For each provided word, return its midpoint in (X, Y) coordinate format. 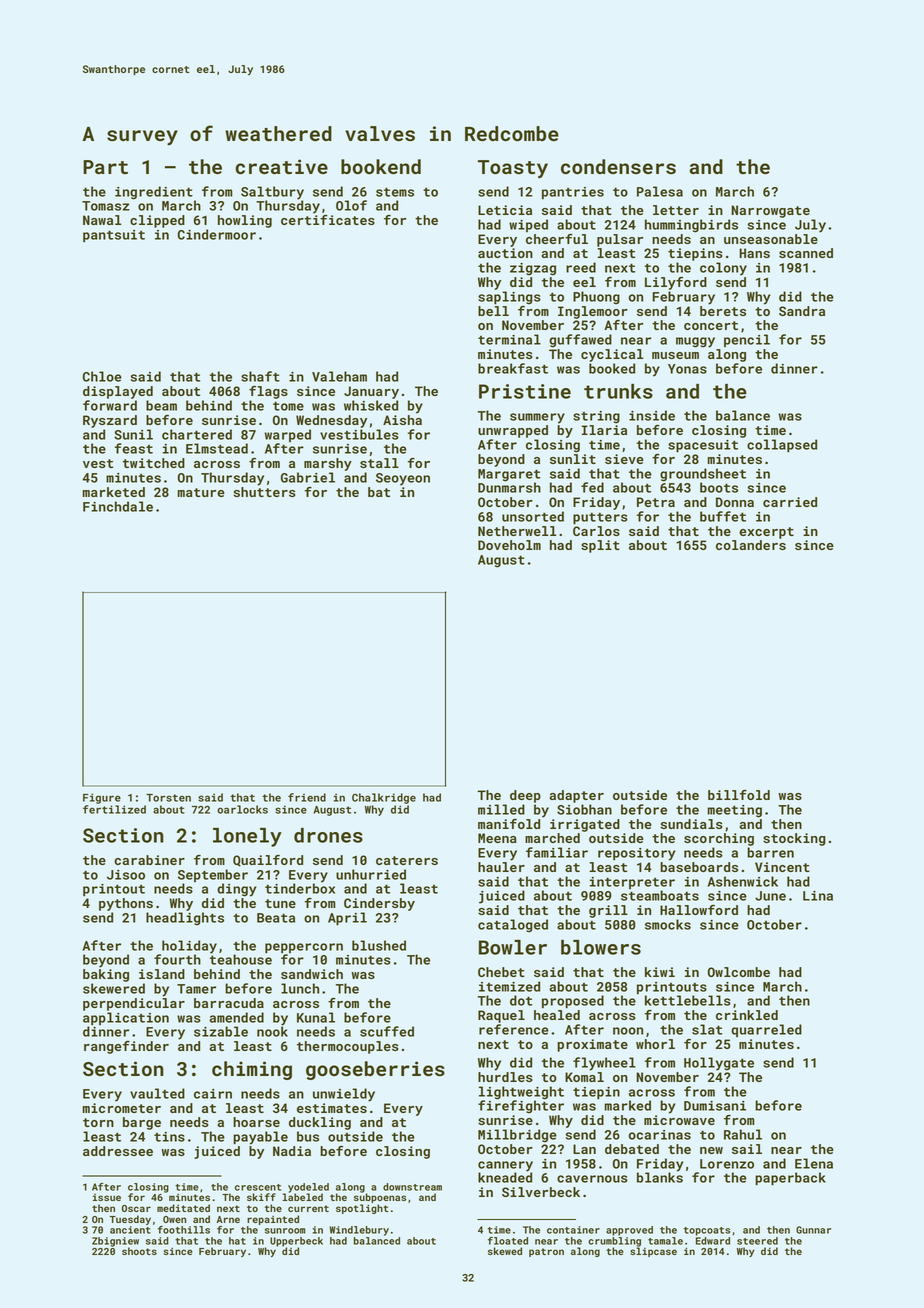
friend (307, 797)
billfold (739, 795)
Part (105, 167)
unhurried (371, 874)
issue (107, 1197)
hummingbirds (691, 226)
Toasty (513, 169)
